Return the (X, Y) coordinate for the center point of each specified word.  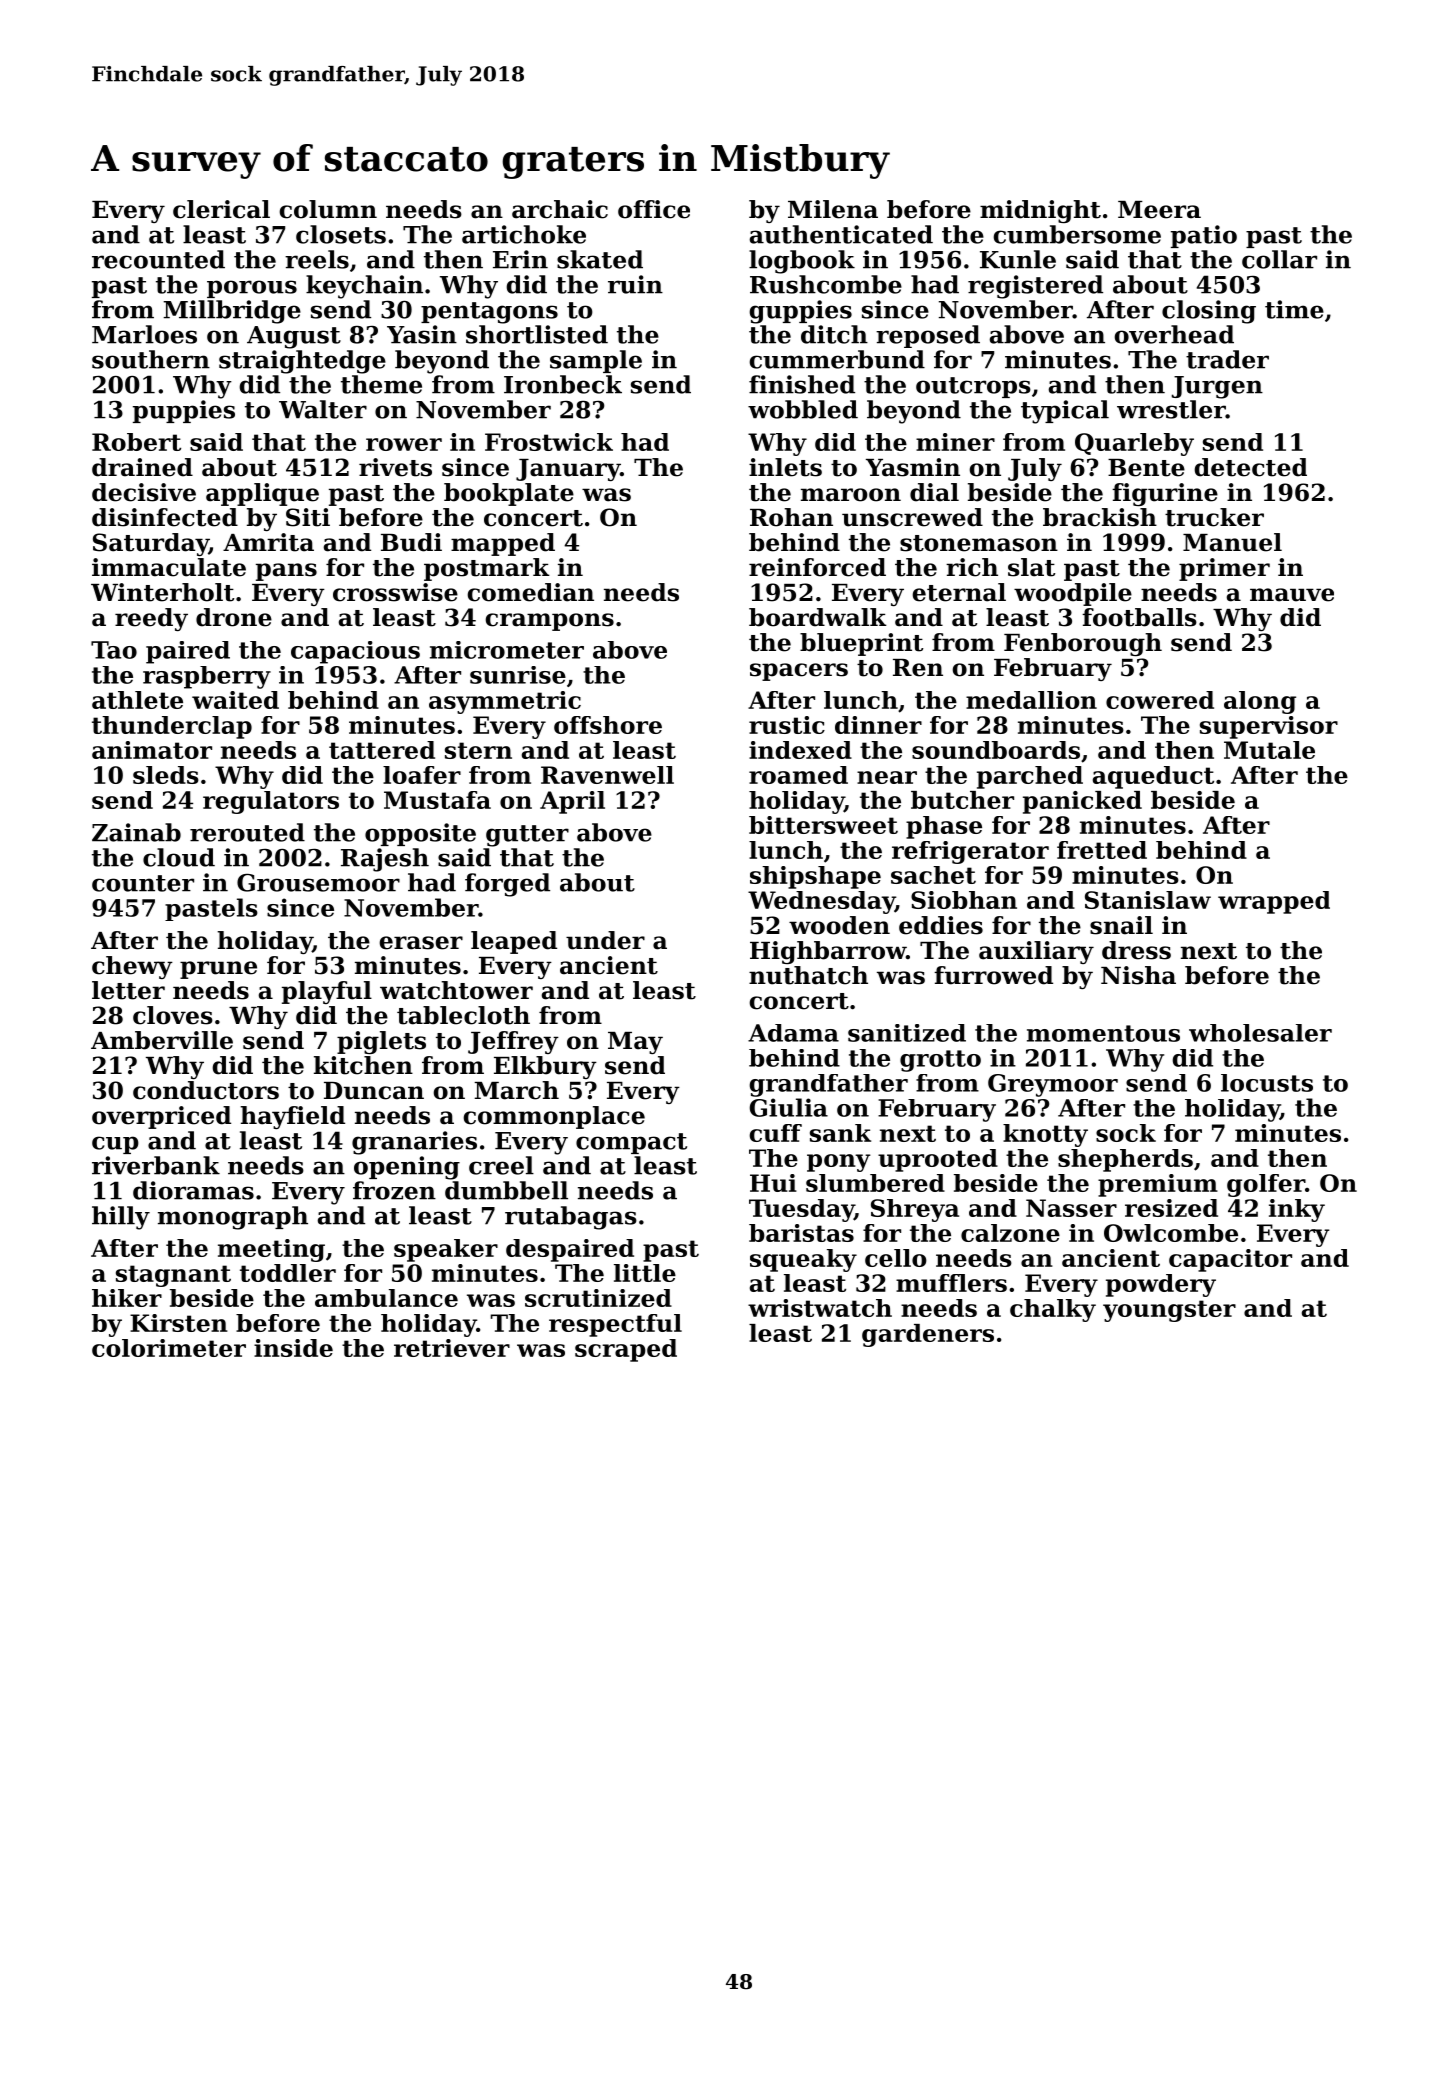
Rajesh (385, 860)
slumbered (875, 1183)
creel (501, 1165)
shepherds (1125, 1160)
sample (596, 361)
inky (1297, 1210)
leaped (514, 942)
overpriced (161, 1117)
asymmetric (505, 702)
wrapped (1274, 902)
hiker (127, 1298)
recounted (158, 259)
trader (1227, 359)
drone (234, 617)
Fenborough (1083, 644)
